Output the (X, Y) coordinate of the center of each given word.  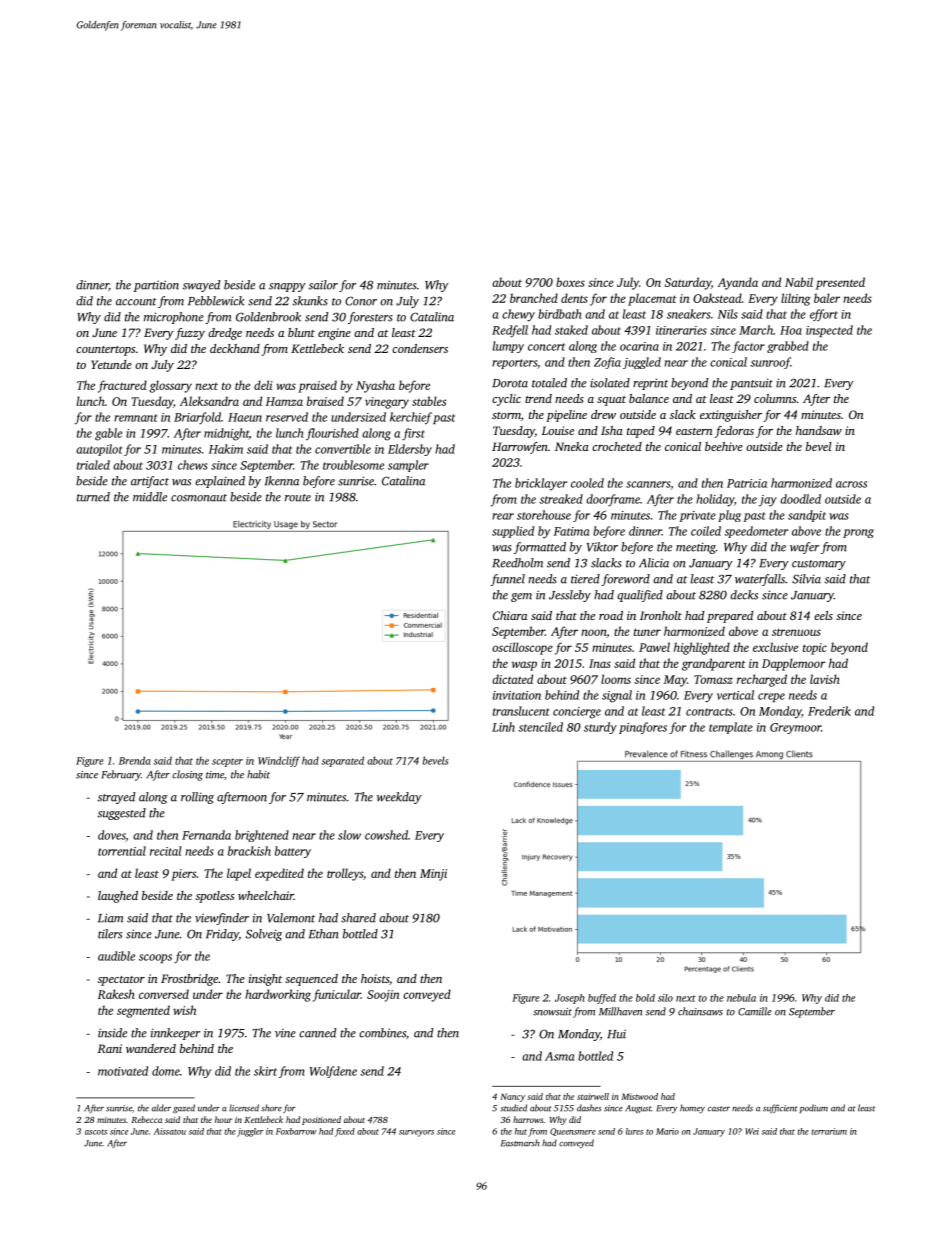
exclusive (775, 647)
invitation (517, 695)
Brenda (135, 760)
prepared (730, 617)
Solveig (264, 935)
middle (150, 497)
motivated (123, 1071)
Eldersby (410, 450)
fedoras (734, 432)
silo (665, 998)
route (298, 498)
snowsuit (552, 1012)
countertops (105, 351)
